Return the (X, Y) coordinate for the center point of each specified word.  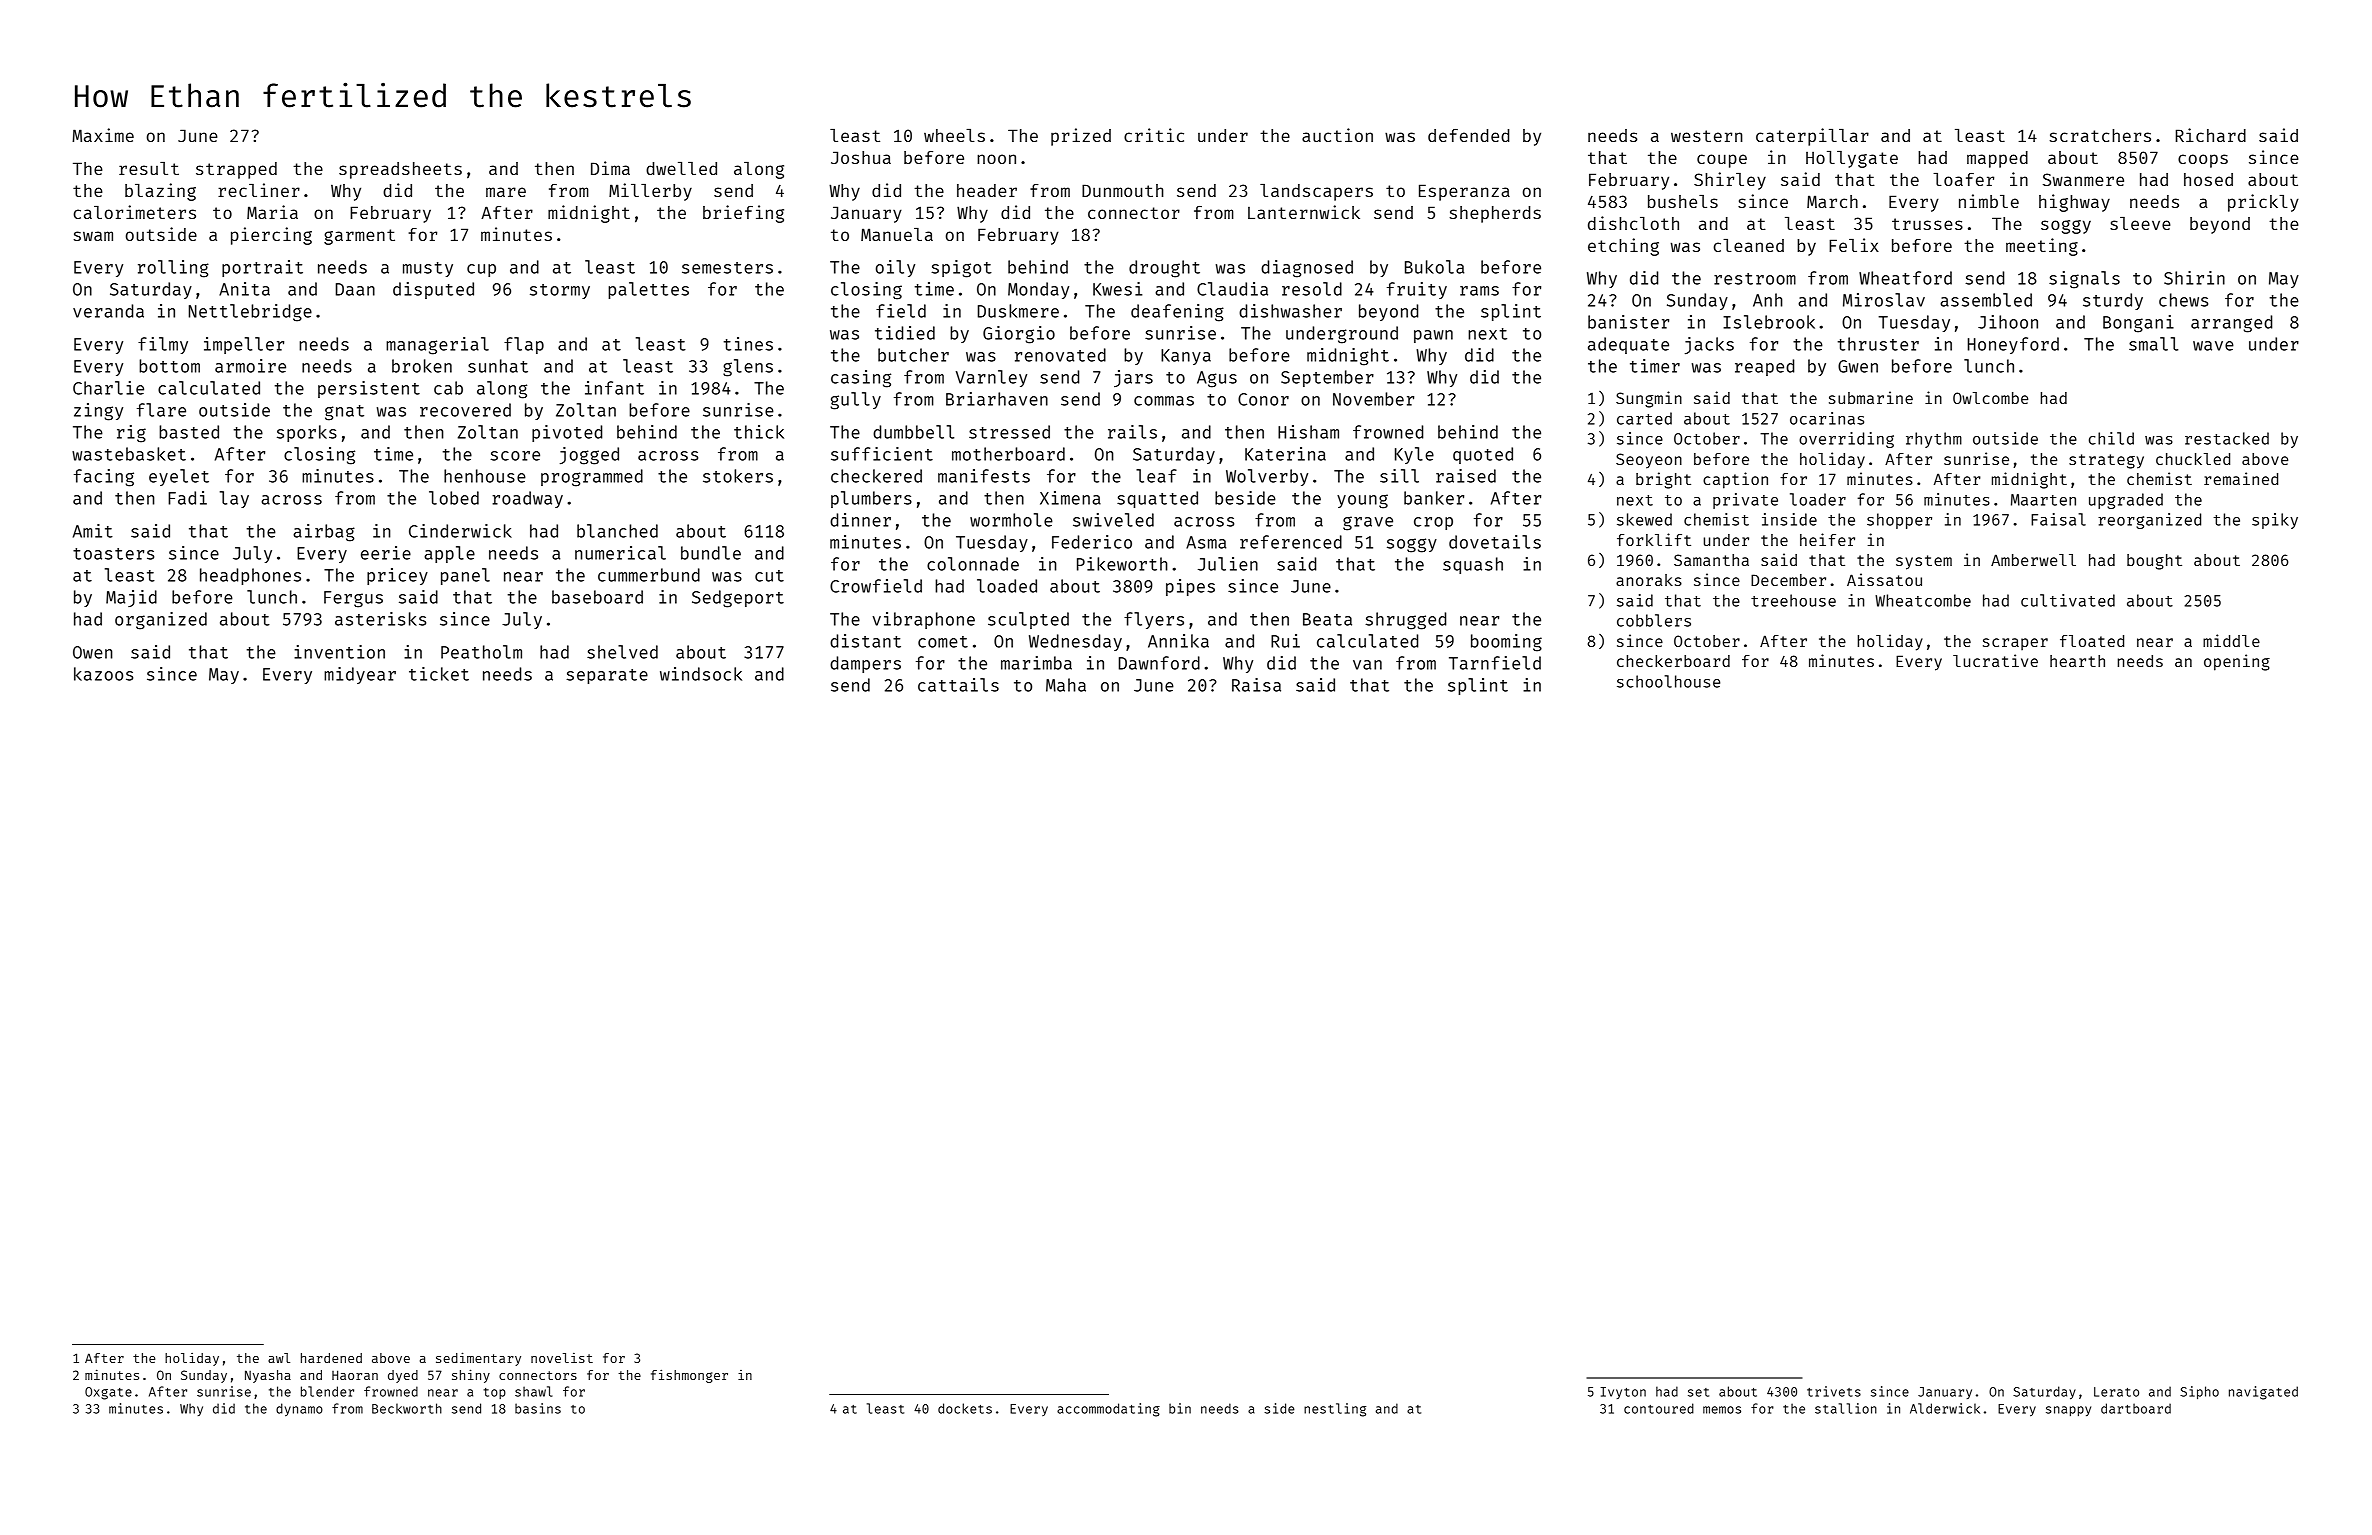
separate (607, 676)
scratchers (2100, 135)
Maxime (103, 135)
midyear (360, 675)
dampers (865, 664)
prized (1081, 137)
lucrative (1995, 660)
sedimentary (478, 1359)
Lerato (2116, 1392)
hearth (2077, 661)
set (1698, 1392)
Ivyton (1623, 1393)
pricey (397, 576)
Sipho (2199, 1392)
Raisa (1256, 685)
